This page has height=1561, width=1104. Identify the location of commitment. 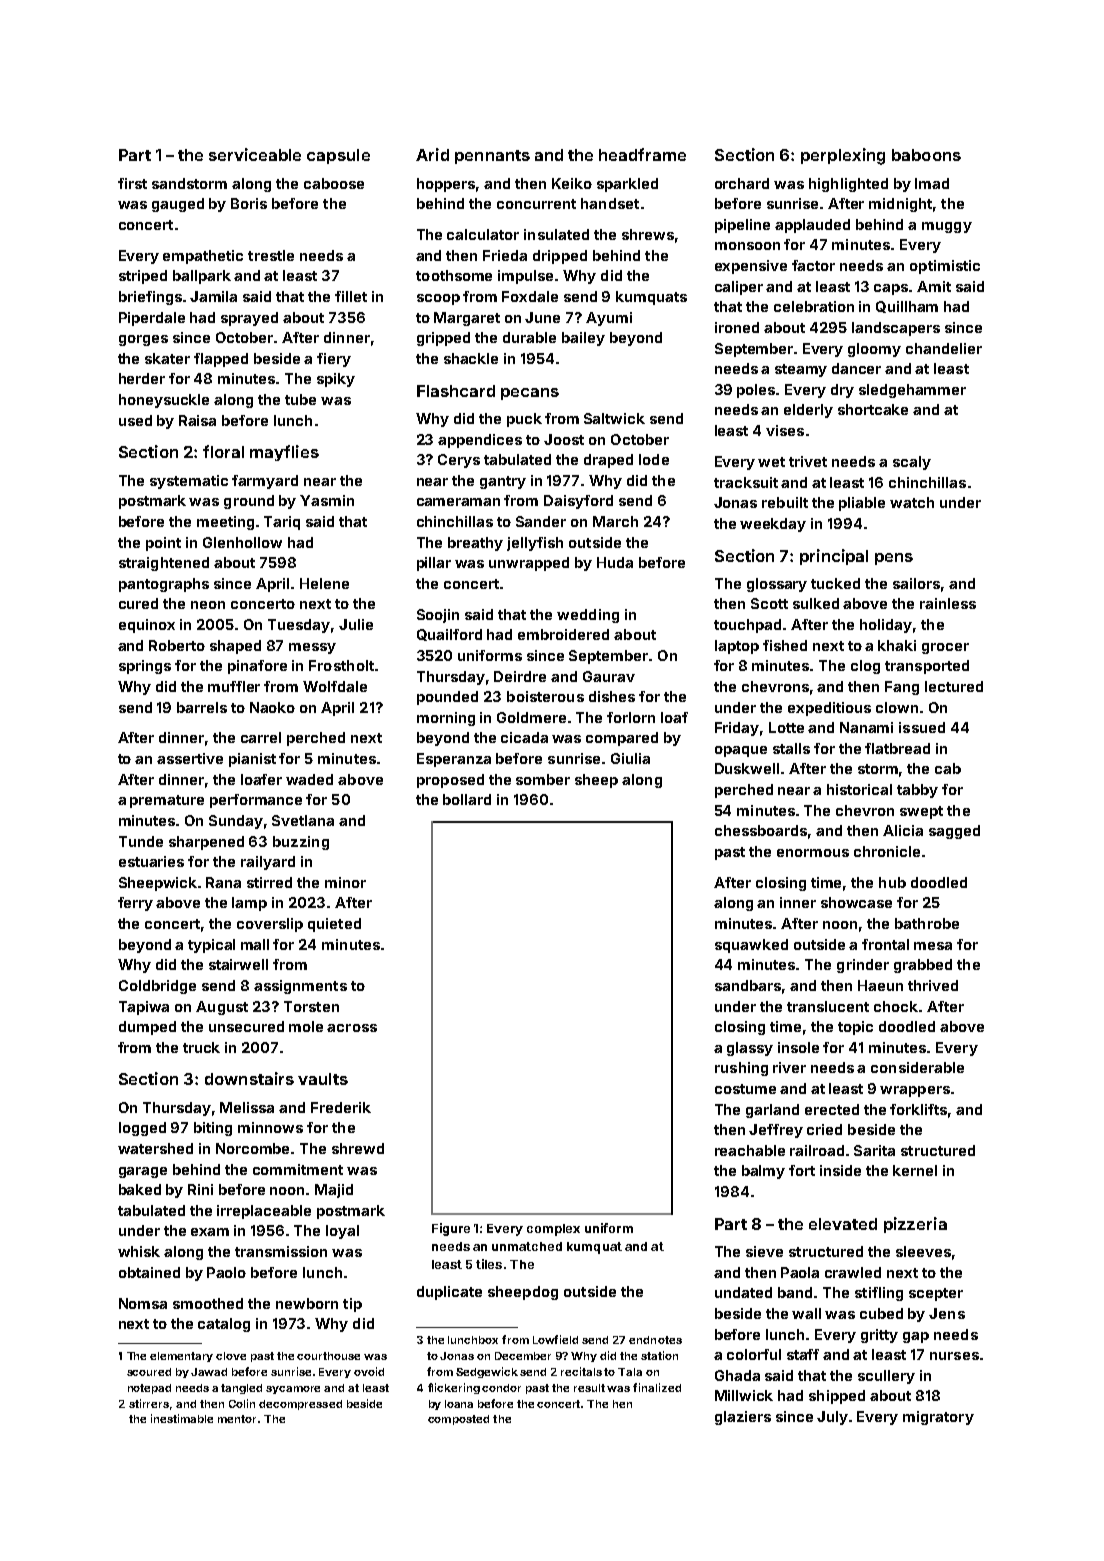
(298, 1169).
